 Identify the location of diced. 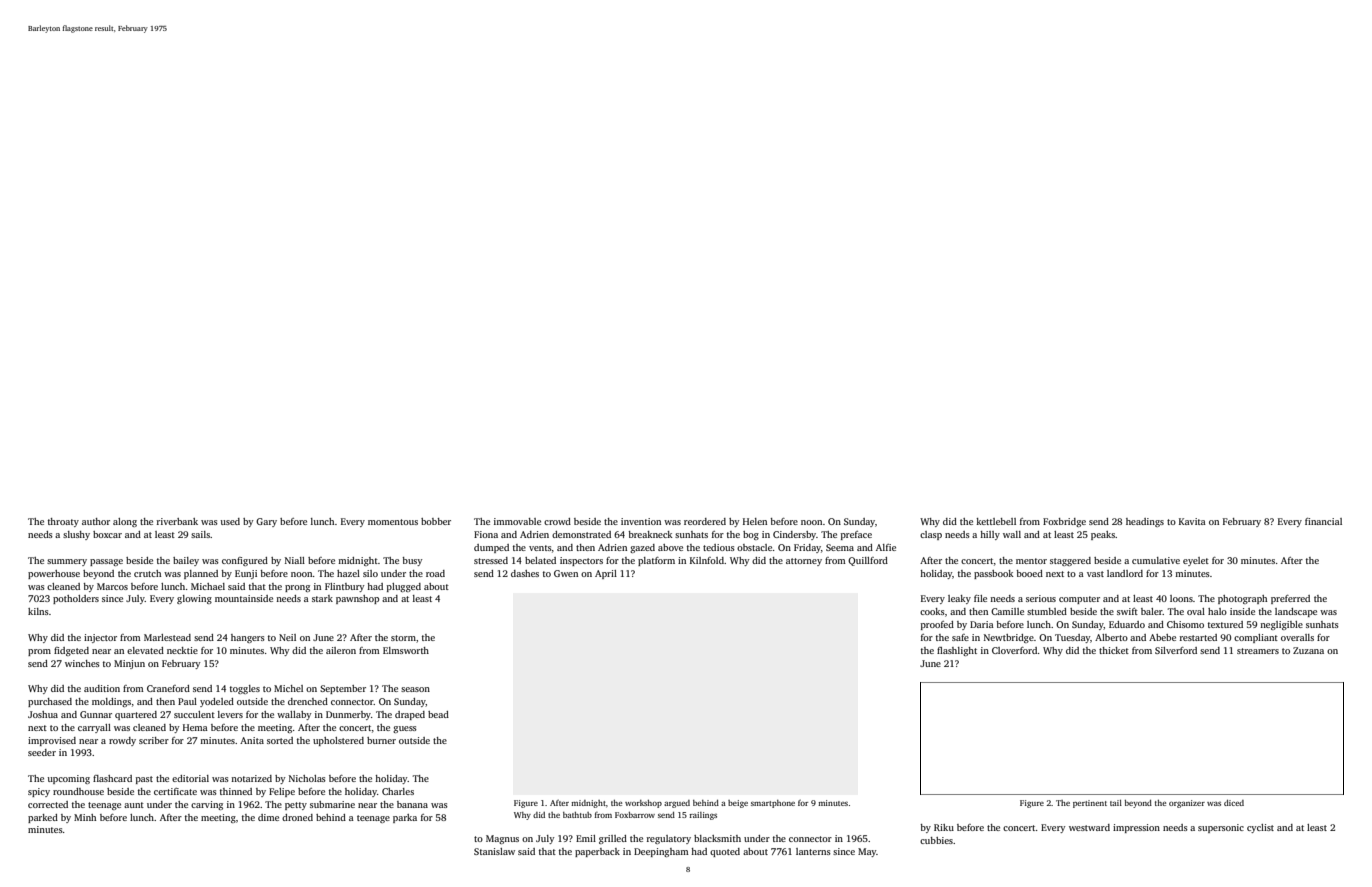
(1234, 803).
